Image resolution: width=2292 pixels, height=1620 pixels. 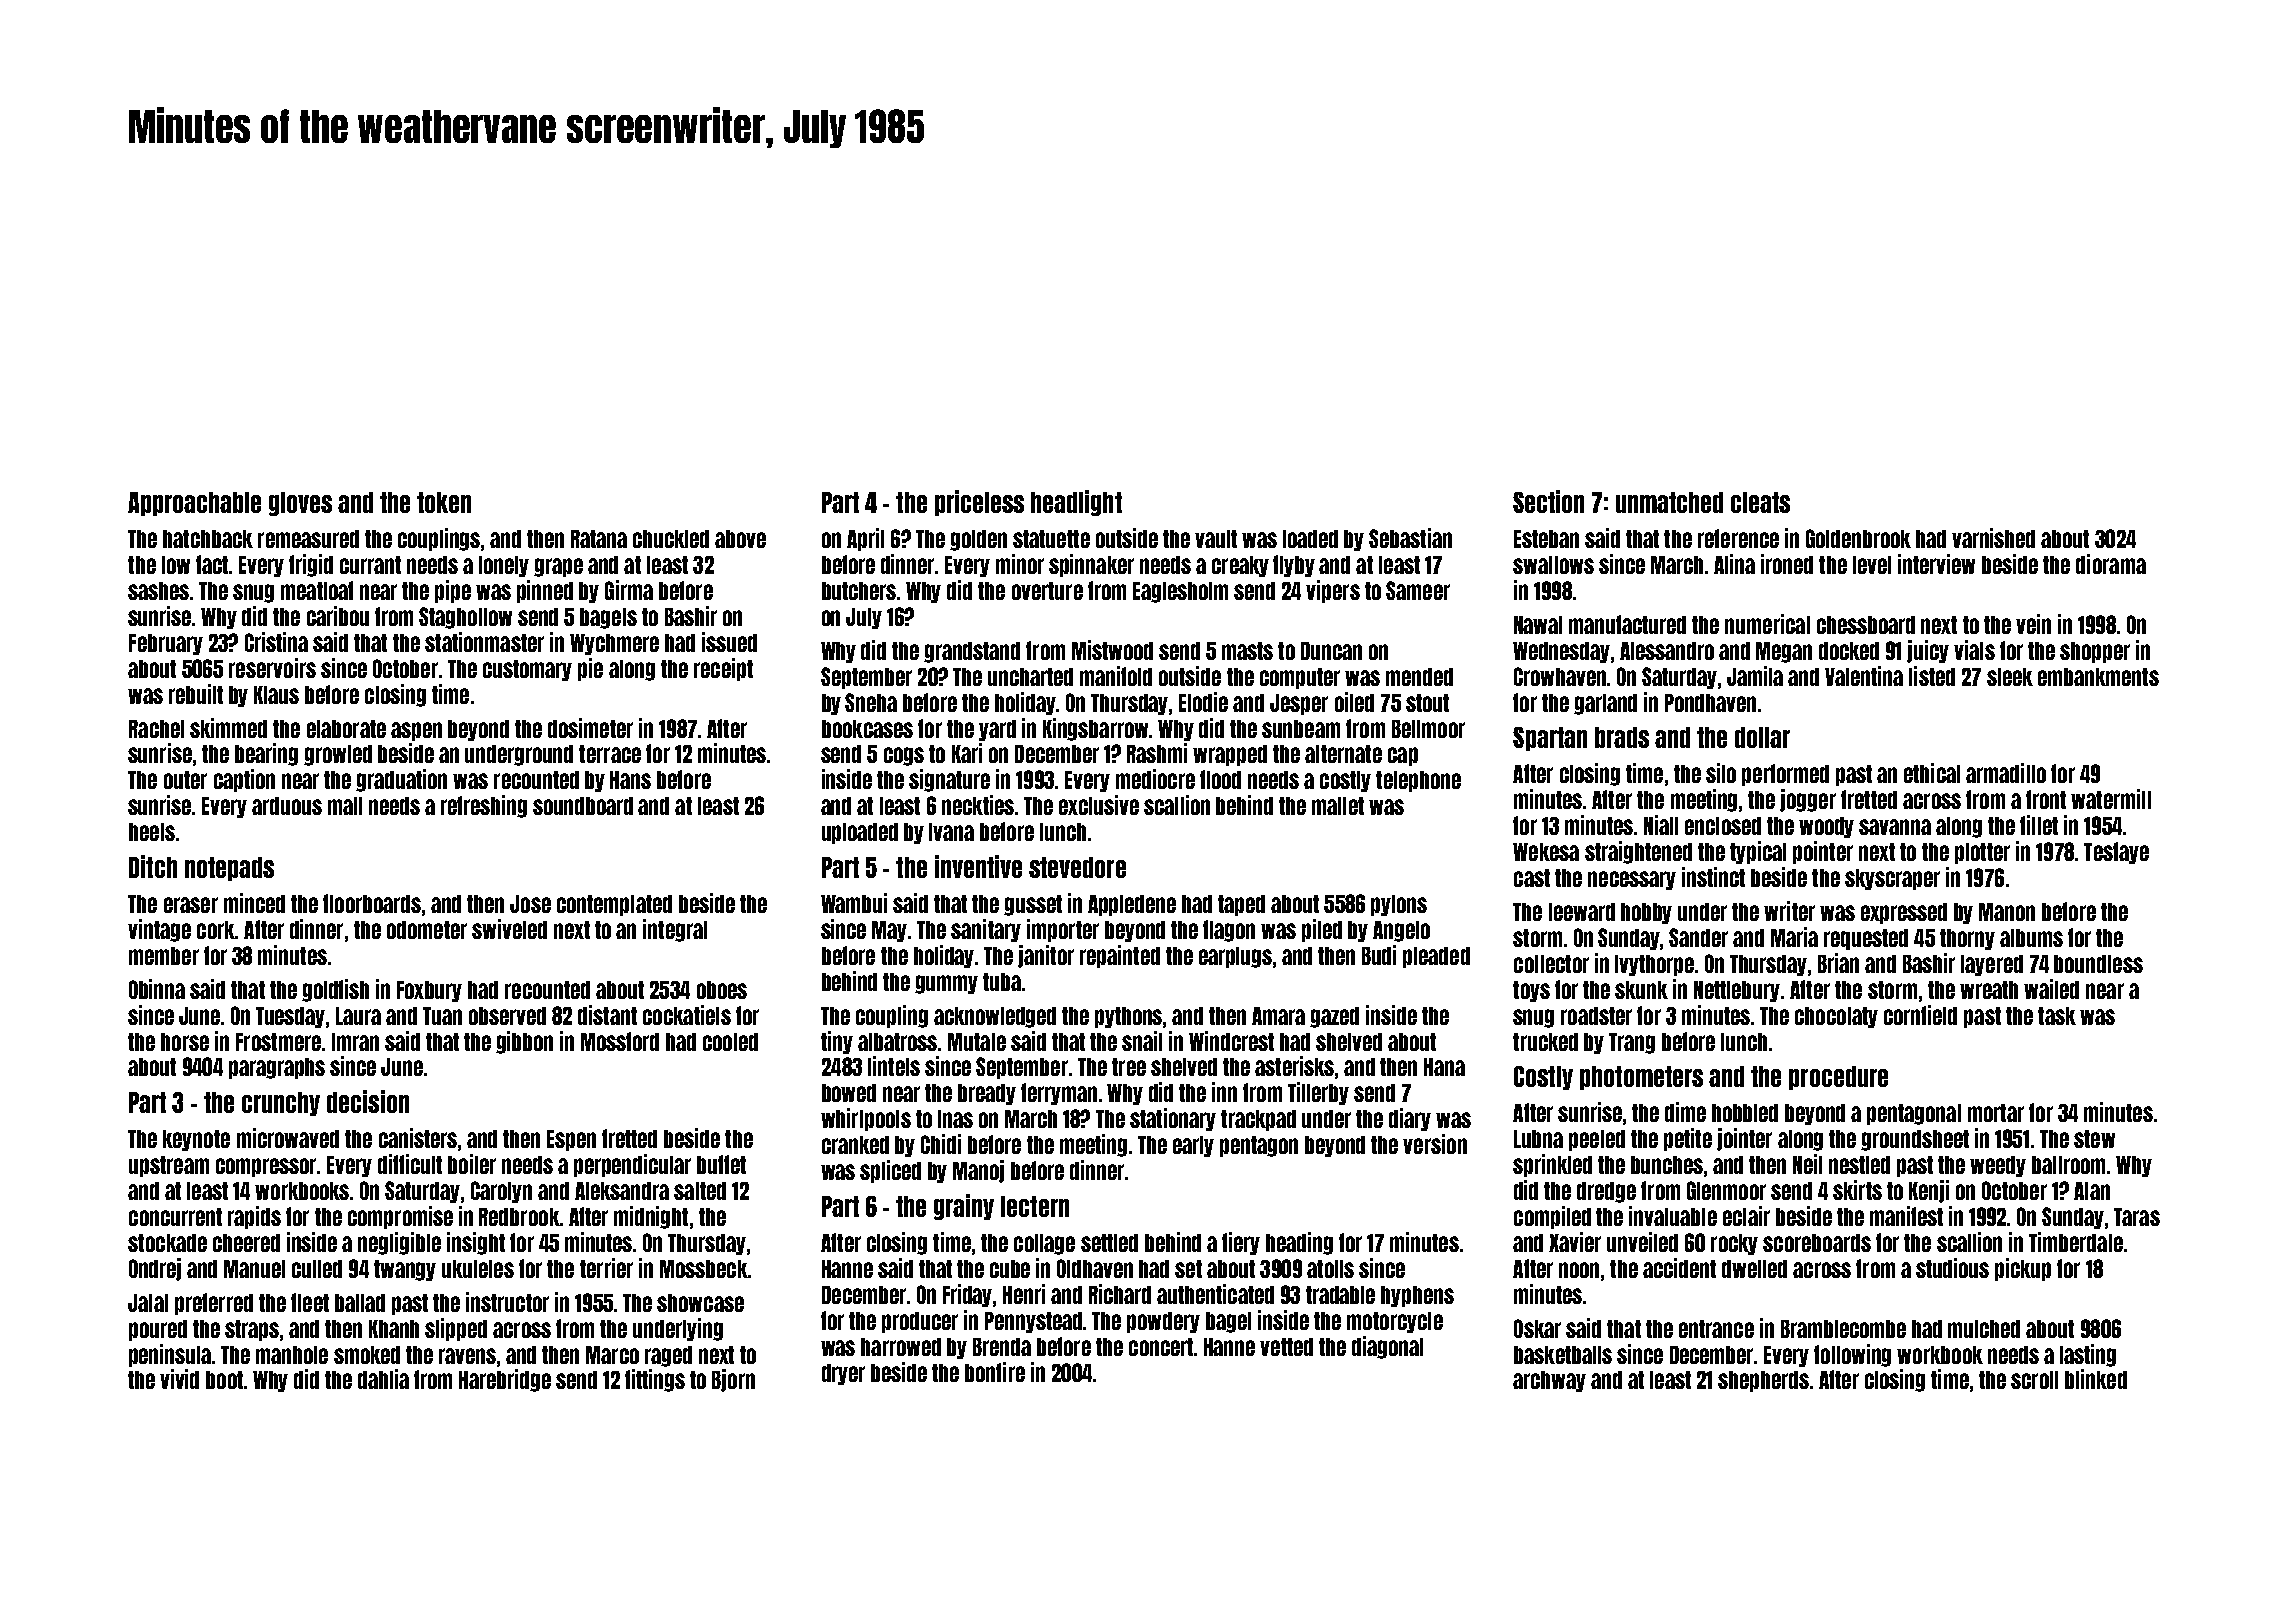 What do you see at coordinates (1129, 1067) in the image?
I see `tree` at bounding box center [1129, 1067].
